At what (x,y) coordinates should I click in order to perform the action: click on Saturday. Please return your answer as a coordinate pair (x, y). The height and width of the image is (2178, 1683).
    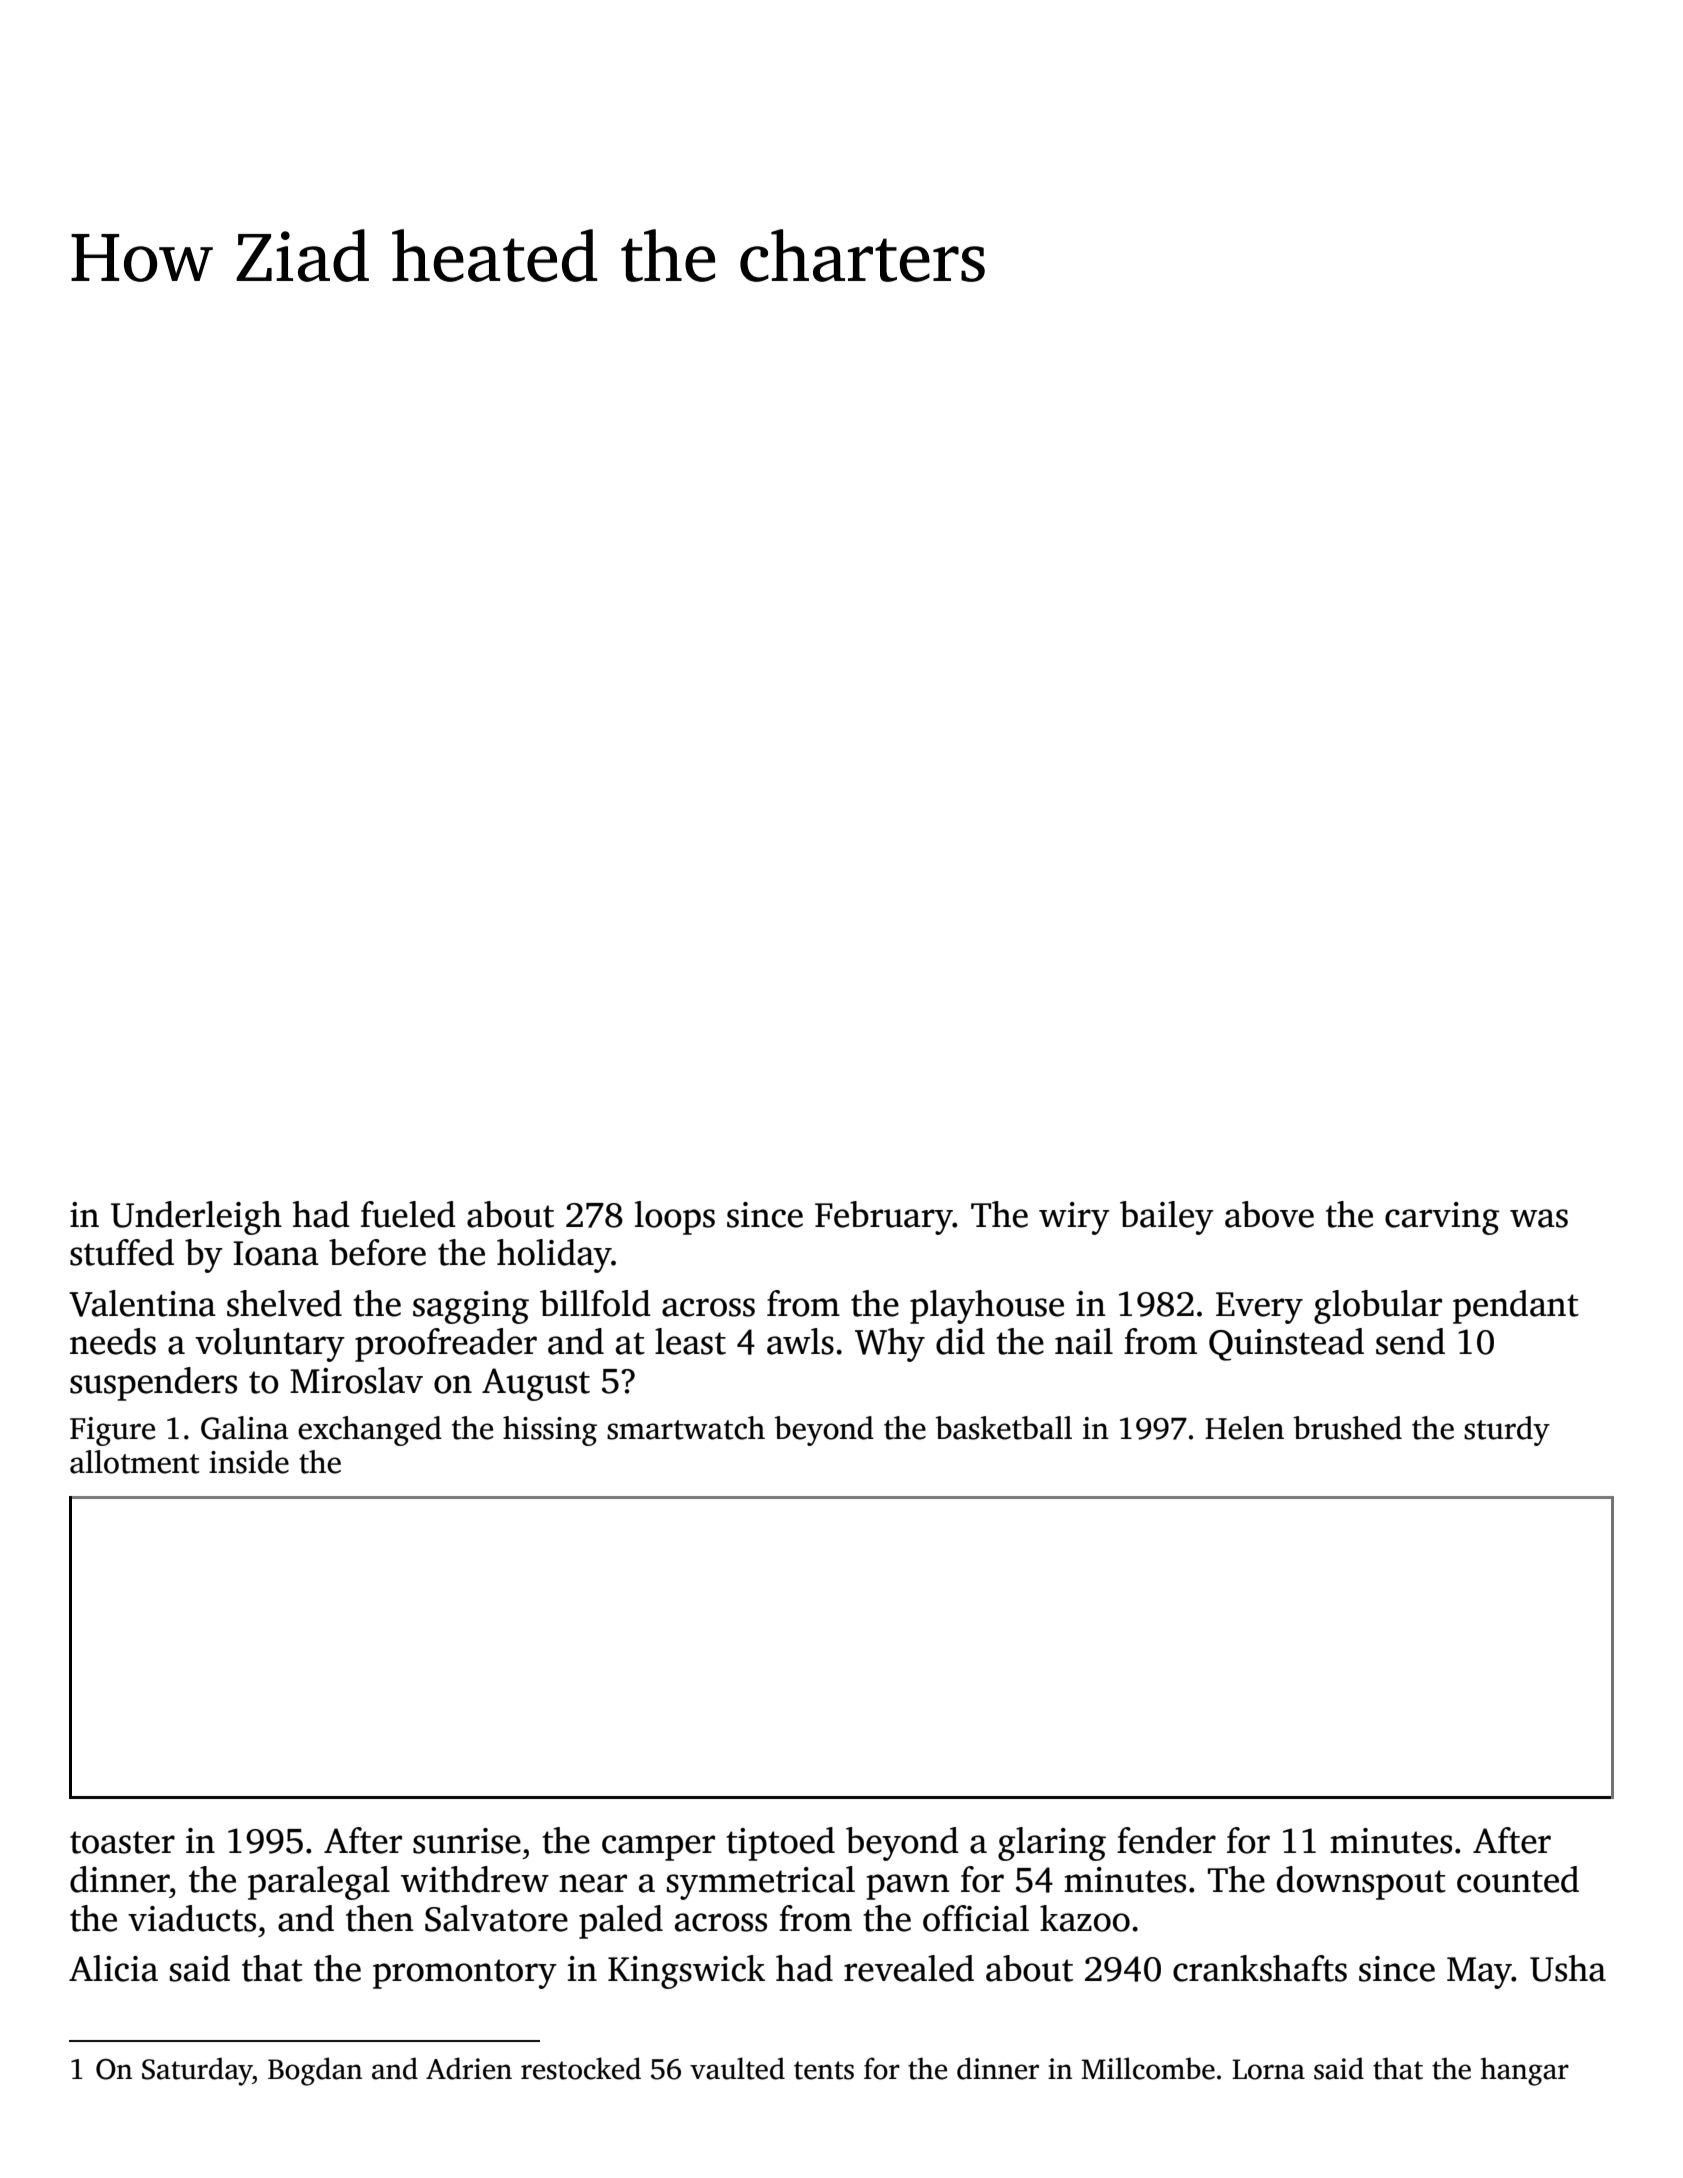
    Looking at the image, I should click on (197, 2071).
